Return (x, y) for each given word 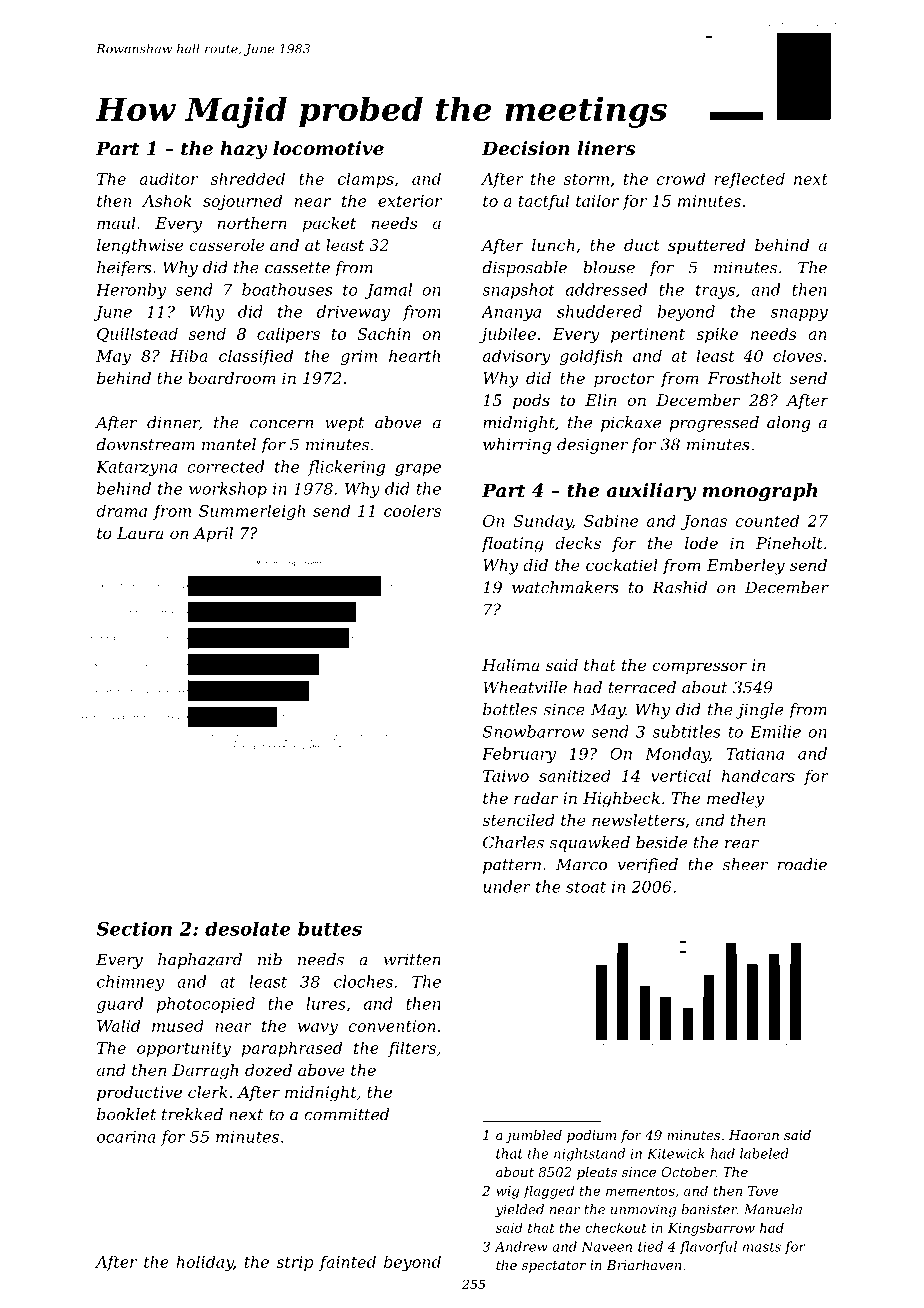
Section (134, 929)
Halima (511, 665)
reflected (749, 180)
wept (344, 424)
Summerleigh (252, 512)
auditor (169, 178)
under (507, 886)
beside (661, 842)
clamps (366, 180)
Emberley (746, 567)
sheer (745, 864)
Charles (513, 842)
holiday (204, 1263)
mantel (229, 444)
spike (717, 335)
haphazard (200, 961)
